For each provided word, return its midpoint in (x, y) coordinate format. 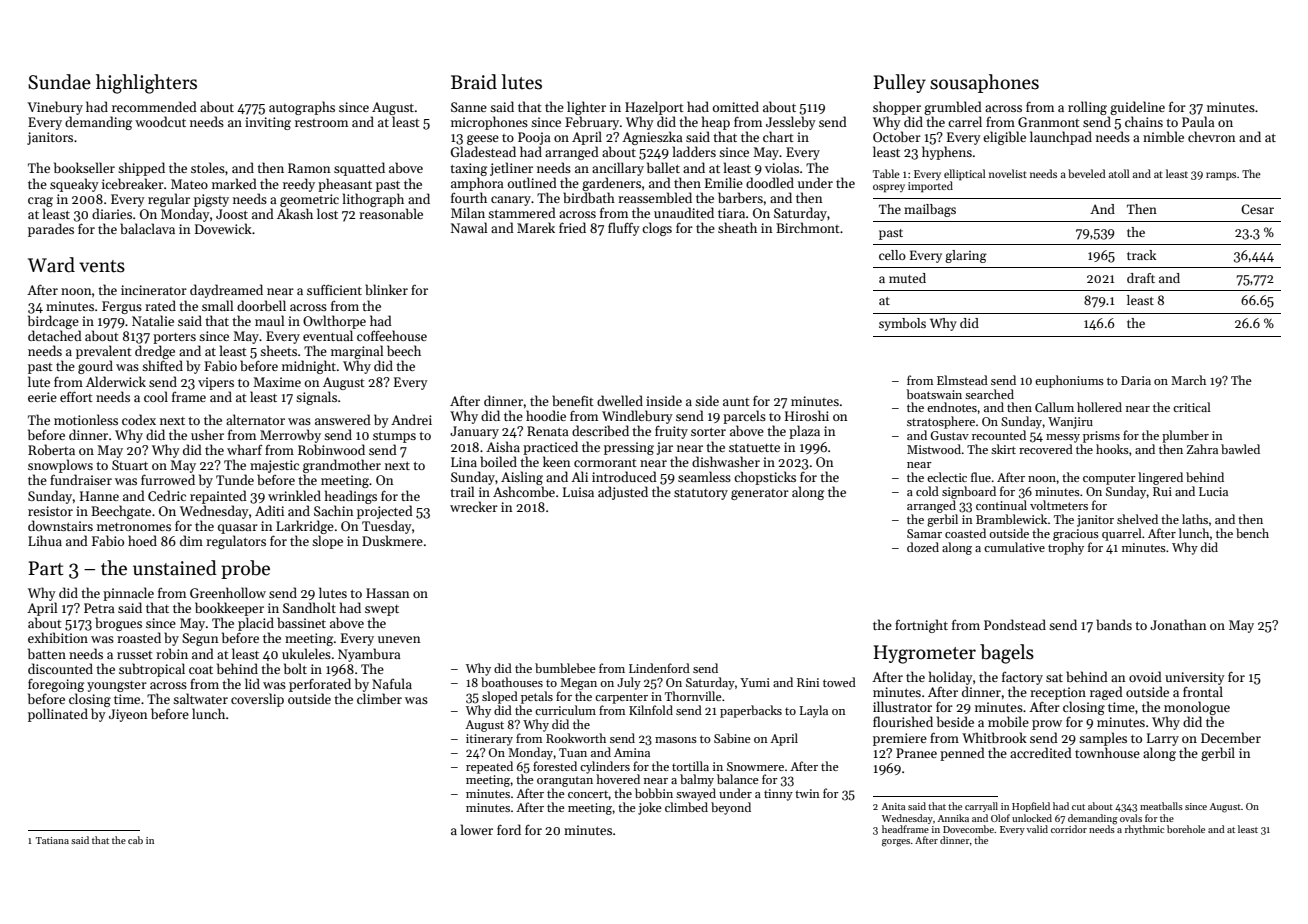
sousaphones (984, 83)
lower (477, 829)
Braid (474, 82)
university (1195, 678)
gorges (896, 843)
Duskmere (392, 540)
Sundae (59, 82)
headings (351, 497)
